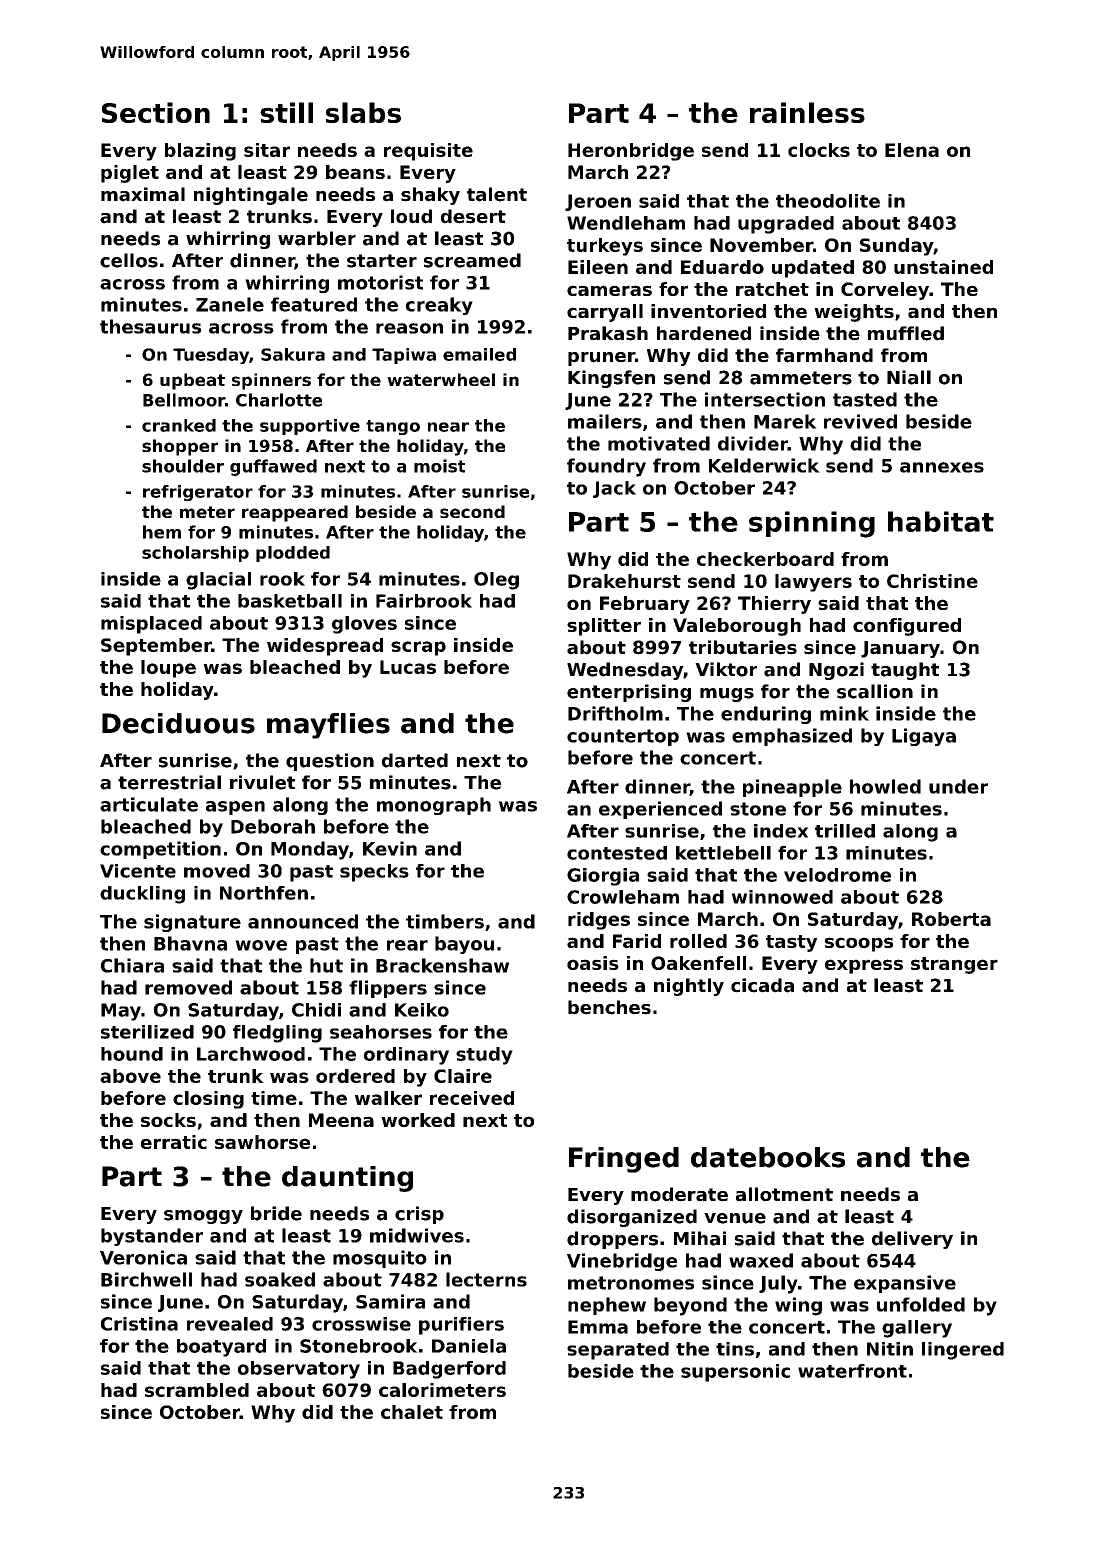 The width and height of the screenshot is (1105, 1562). Describe the element at coordinates (129, 260) in the screenshot. I see `cellos` at that location.
